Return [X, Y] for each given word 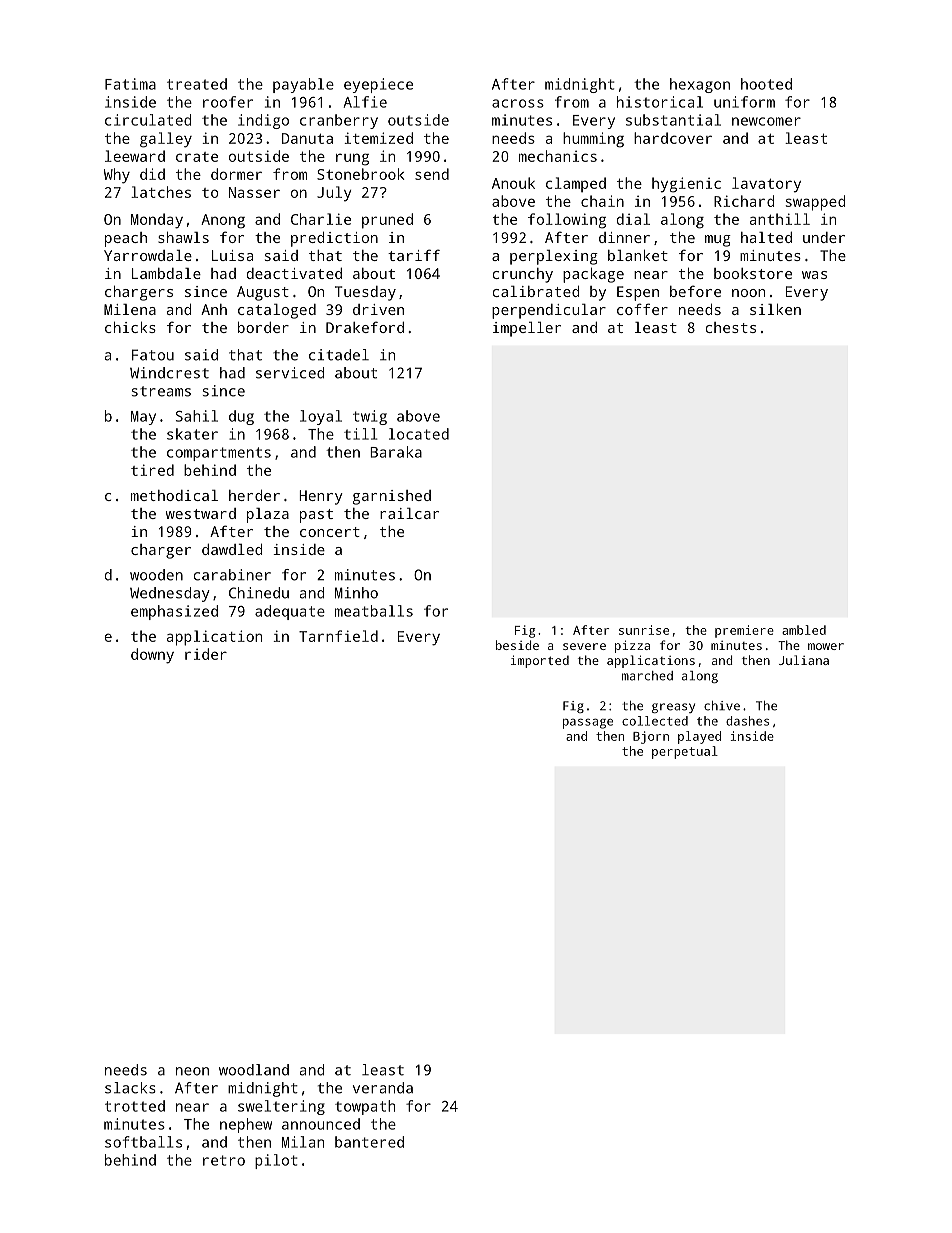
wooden [156, 575]
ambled [804, 630]
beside [517, 645]
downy [152, 656]
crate [197, 157]
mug [718, 241]
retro [224, 1160]
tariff [414, 255]
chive [722, 706]
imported [540, 661]
